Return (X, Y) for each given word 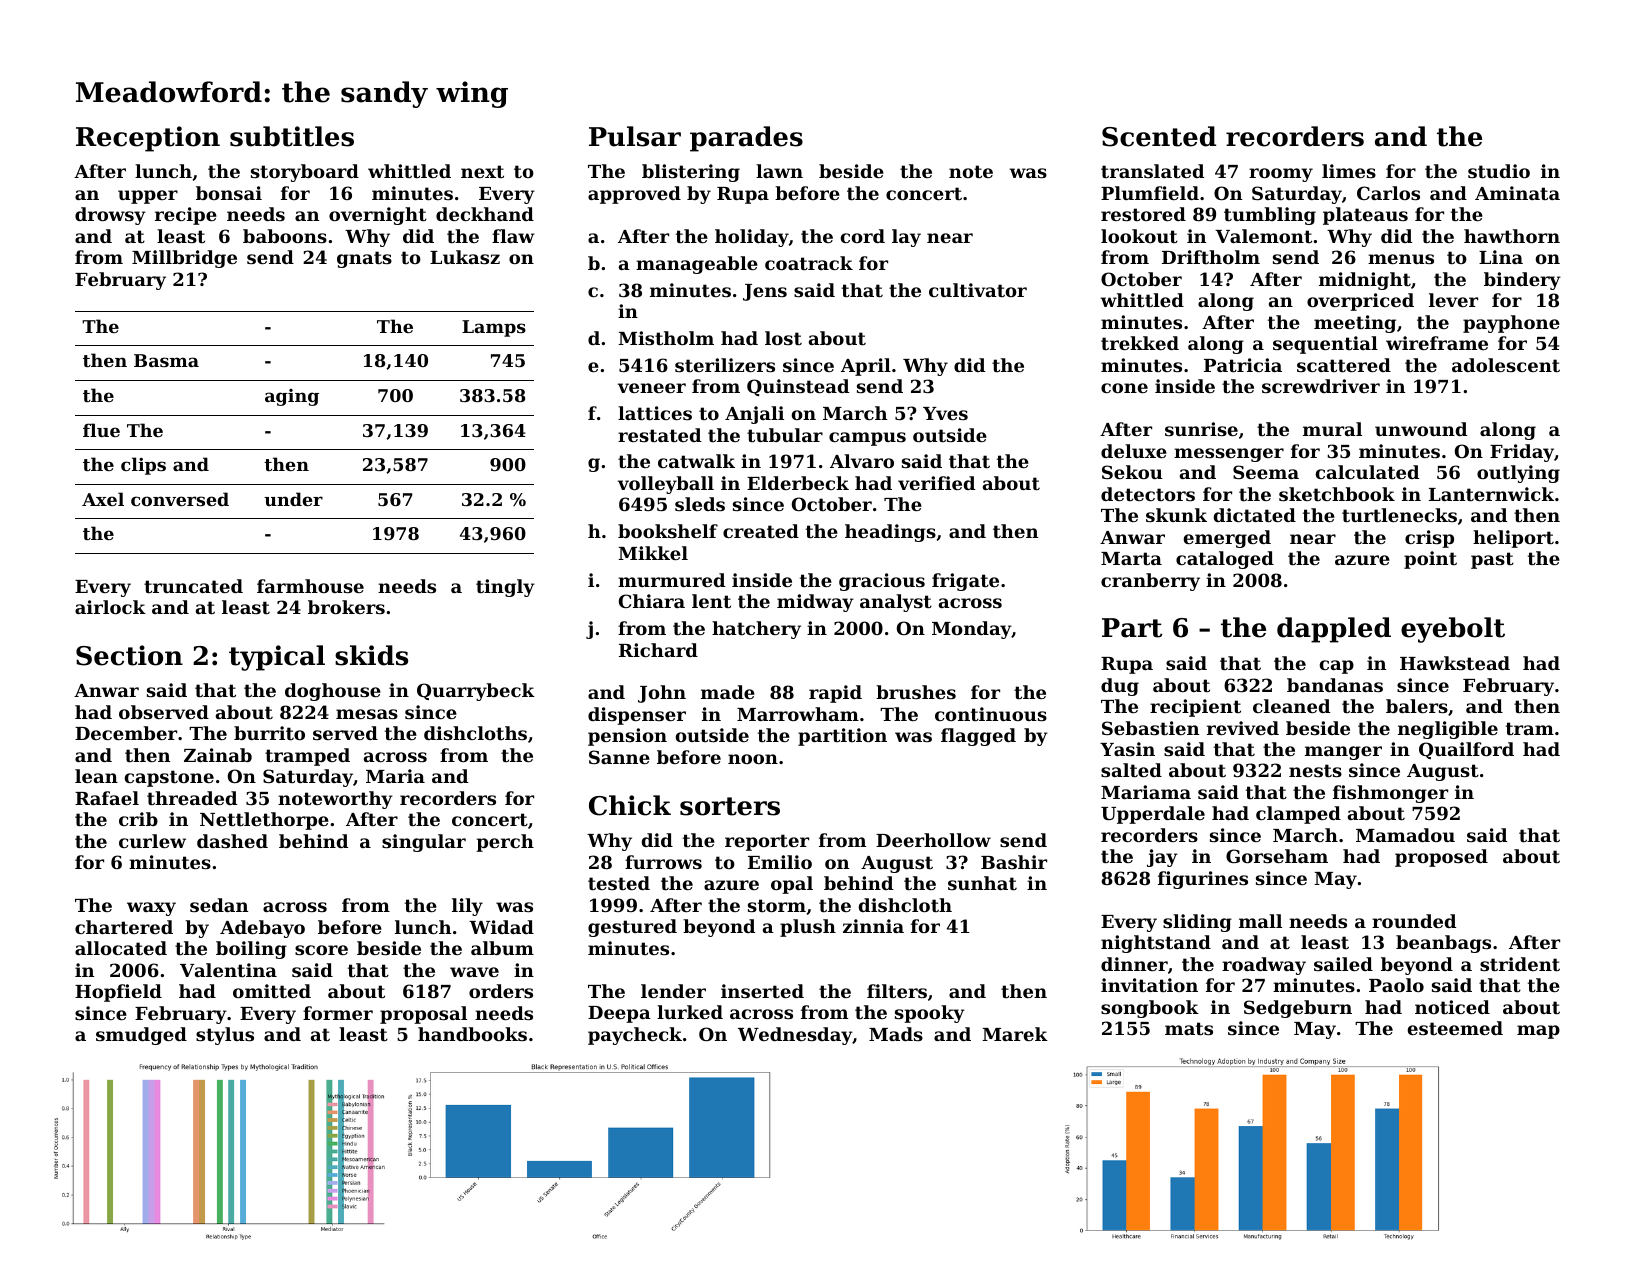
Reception (148, 139)
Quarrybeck (476, 692)
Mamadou (1405, 835)
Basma (166, 360)
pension (627, 737)
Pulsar (635, 136)
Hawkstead (1455, 663)
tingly (505, 588)
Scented (1159, 136)
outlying (1518, 474)
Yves (945, 413)
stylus (225, 1036)
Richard (658, 650)
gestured (632, 928)
